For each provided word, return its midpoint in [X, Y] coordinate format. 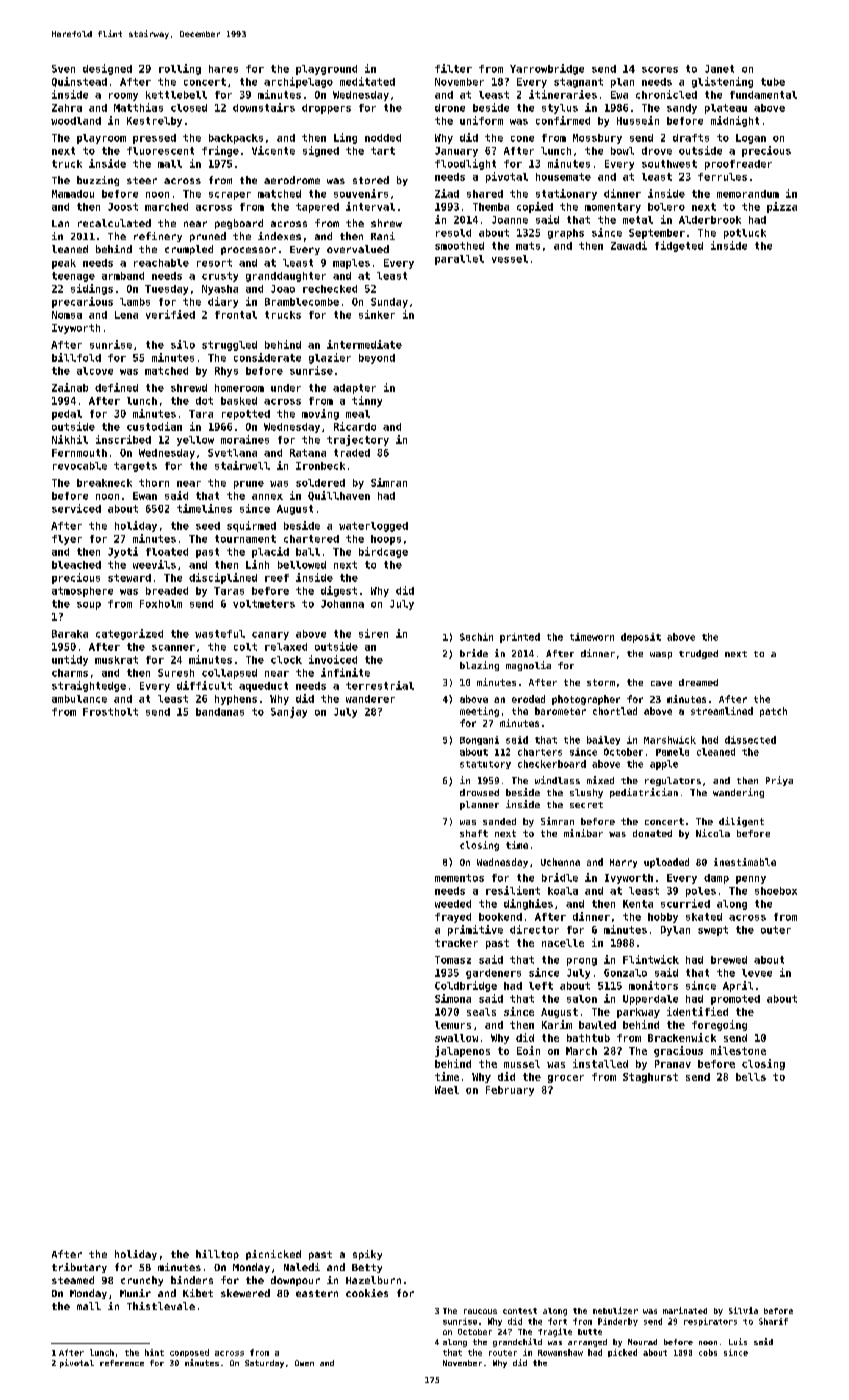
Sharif [773, 1321]
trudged [698, 654]
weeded [453, 904]
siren [373, 633]
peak [64, 264]
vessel [510, 259]
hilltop [217, 1255]
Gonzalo [625, 973]
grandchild [517, 1342]
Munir [135, 1293]
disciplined [223, 578]
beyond [377, 359]
